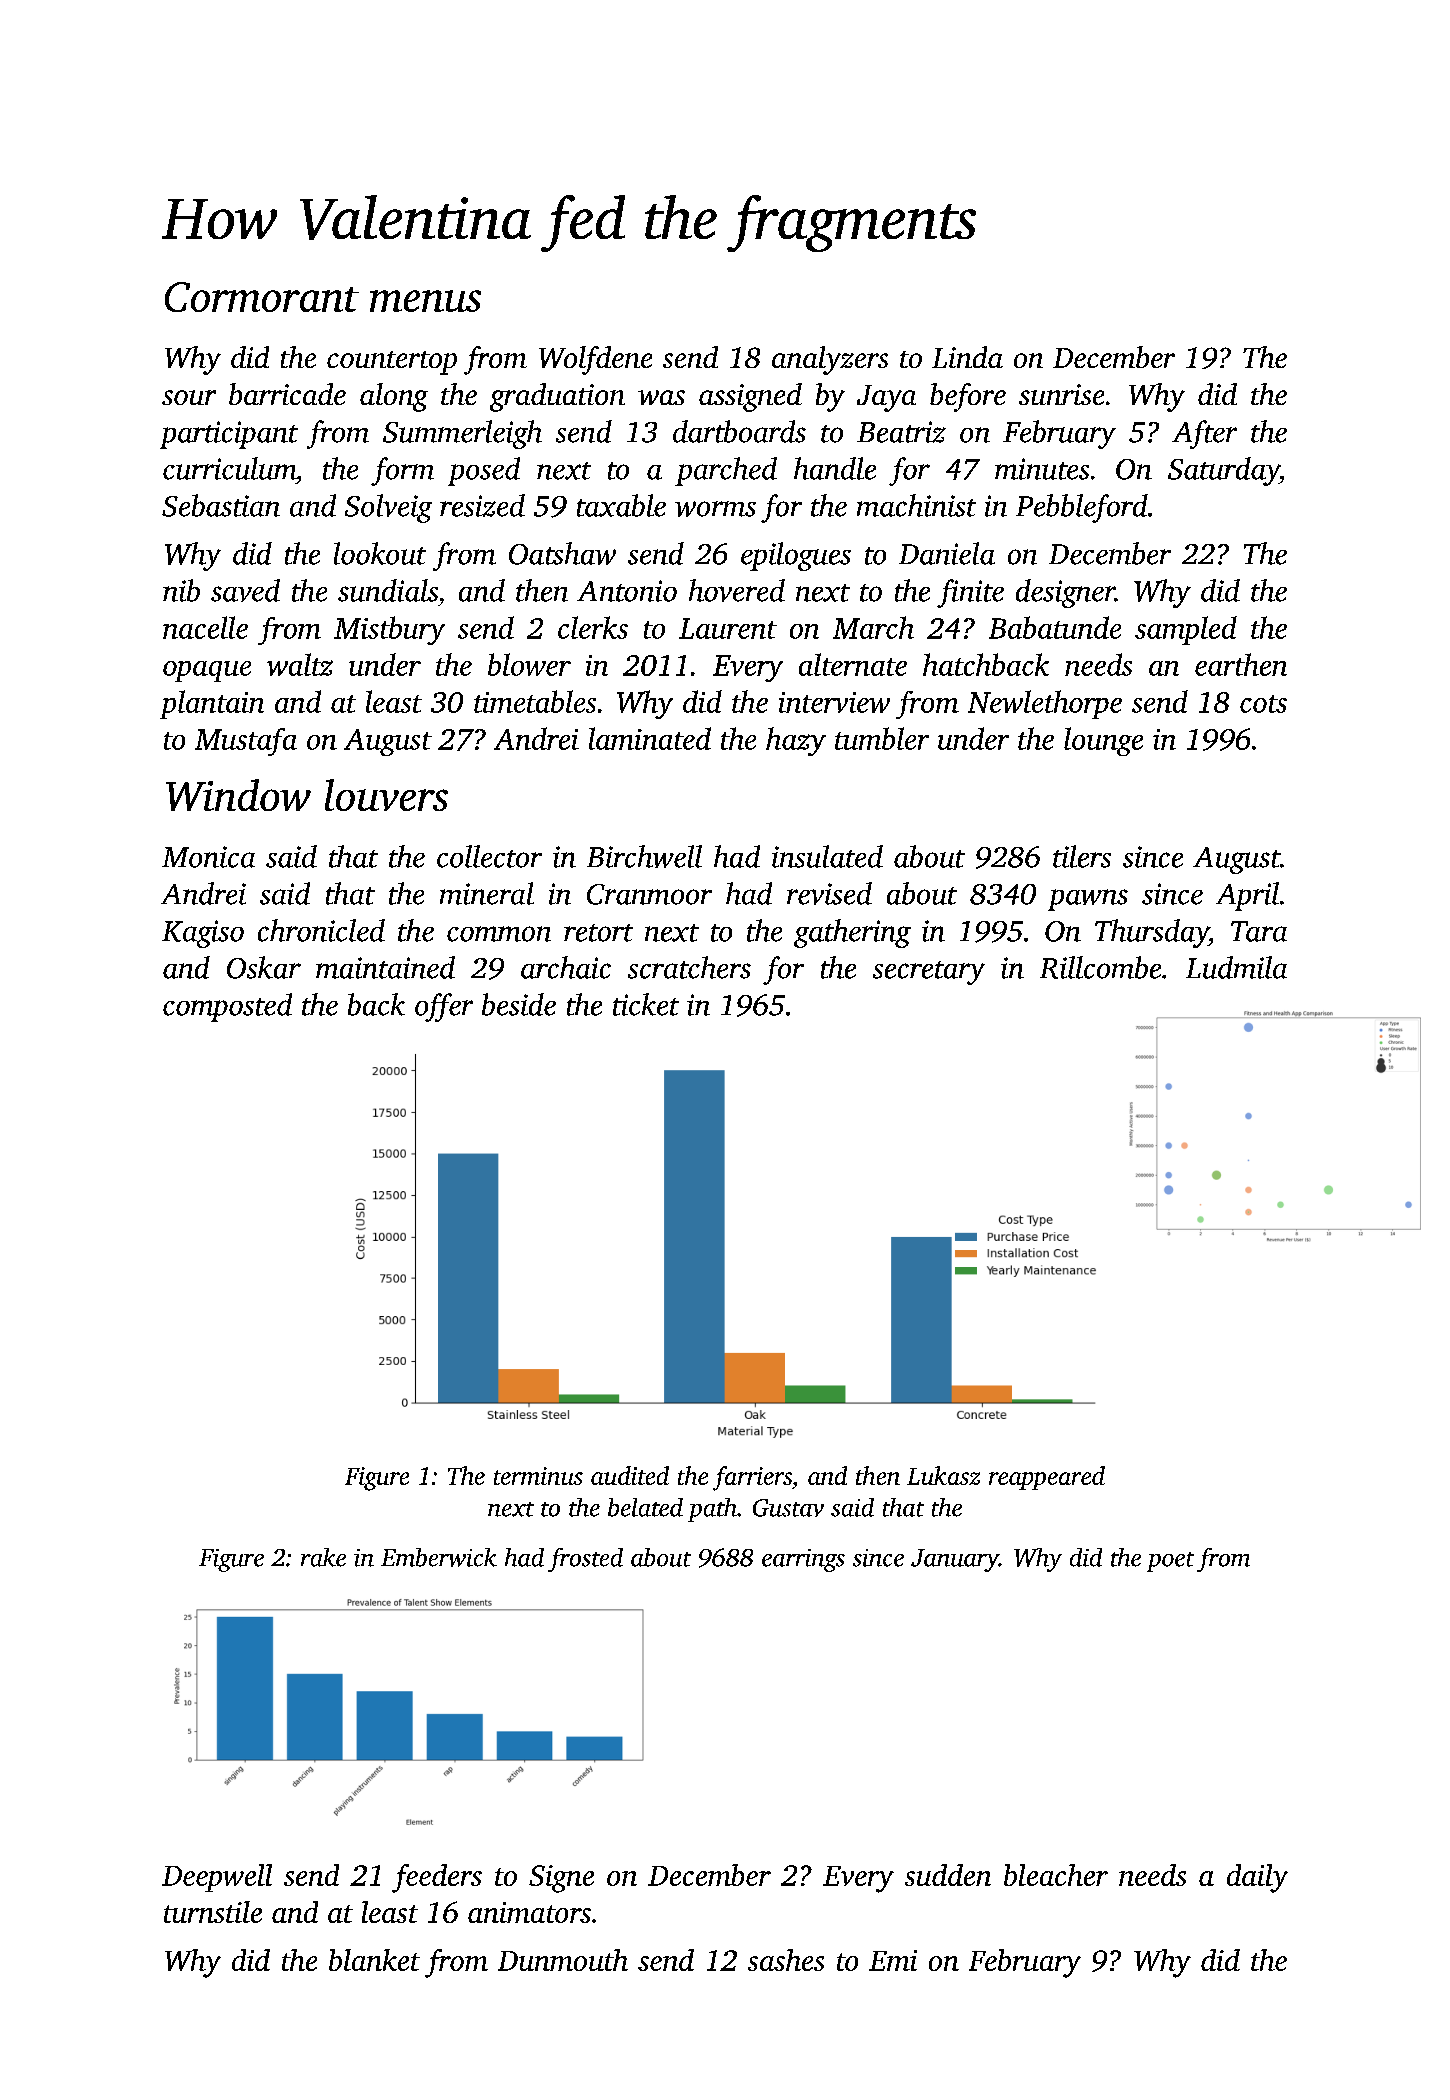  What do you see at coordinates (439, 1557) in the image?
I see `Emberwick` at bounding box center [439, 1557].
